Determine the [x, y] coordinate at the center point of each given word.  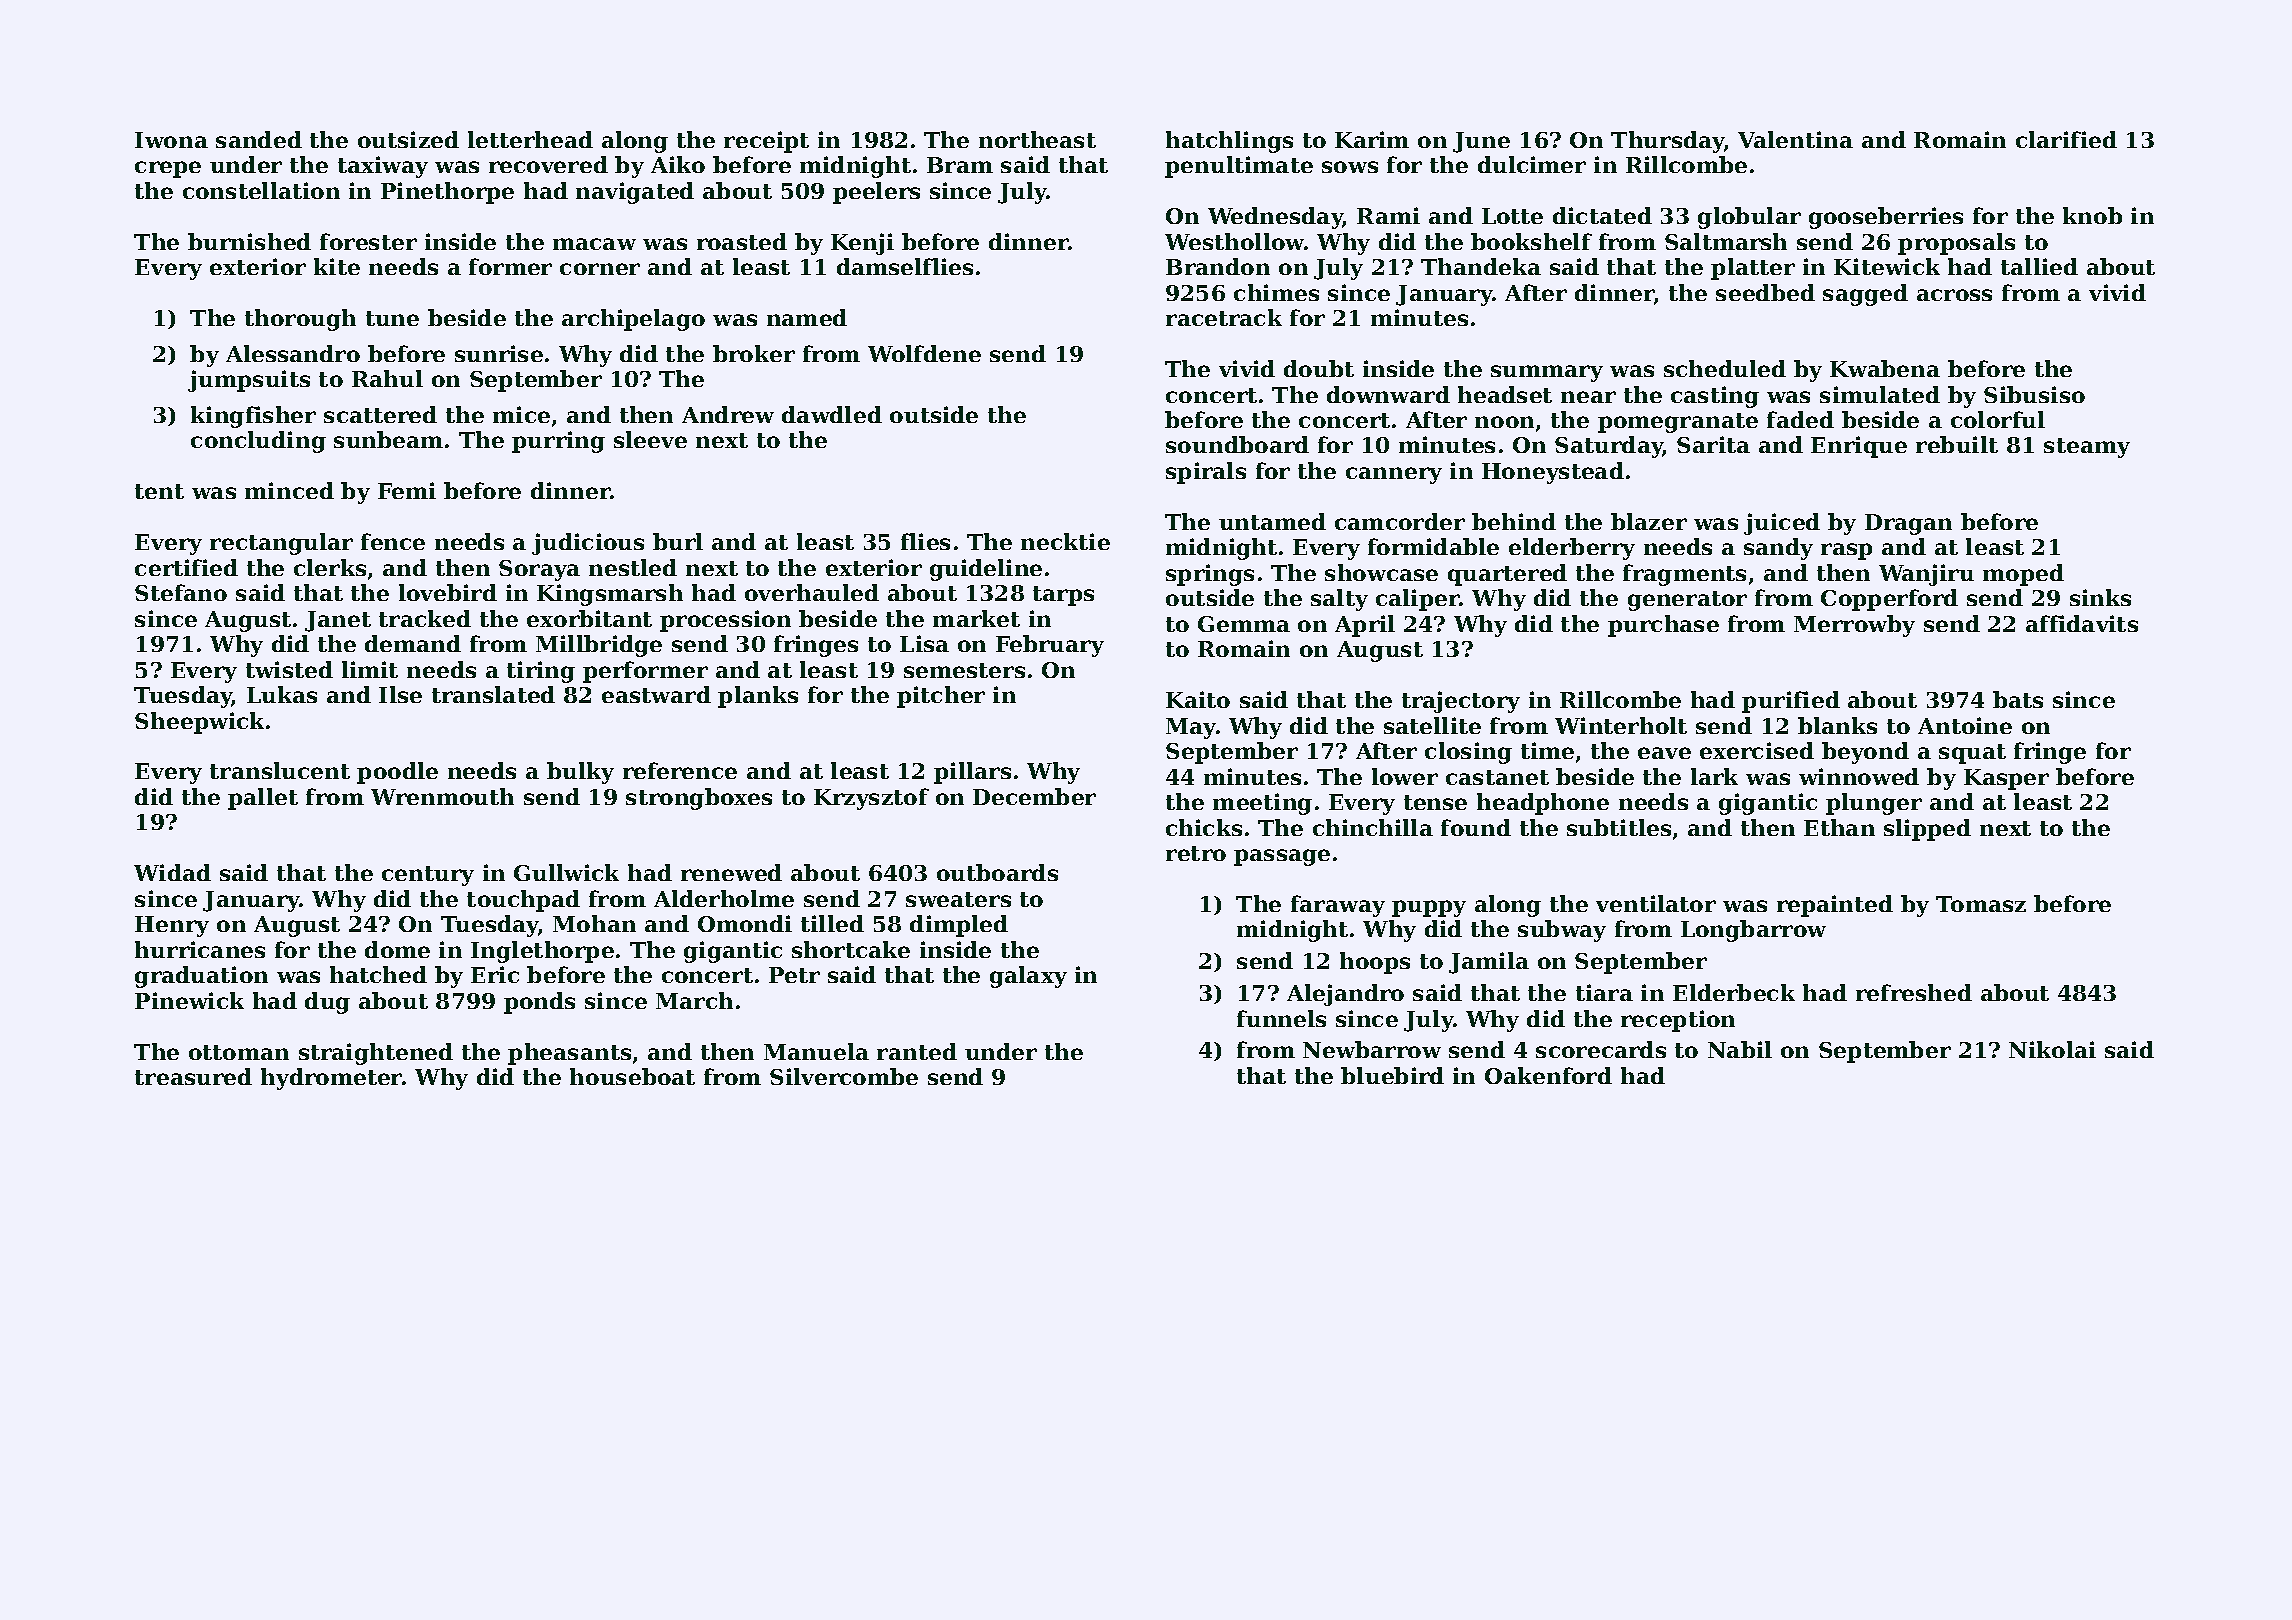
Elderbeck [1734, 992]
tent [159, 491]
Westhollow [1235, 241]
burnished [249, 241]
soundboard [1237, 444]
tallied [2039, 266]
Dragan [1908, 524]
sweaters [958, 899]
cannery [1394, 475]
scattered [380, 414]
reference [680, 770]
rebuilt [1957, 444]
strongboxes [699, 799]
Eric [495, 974]
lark [1714, 776]
